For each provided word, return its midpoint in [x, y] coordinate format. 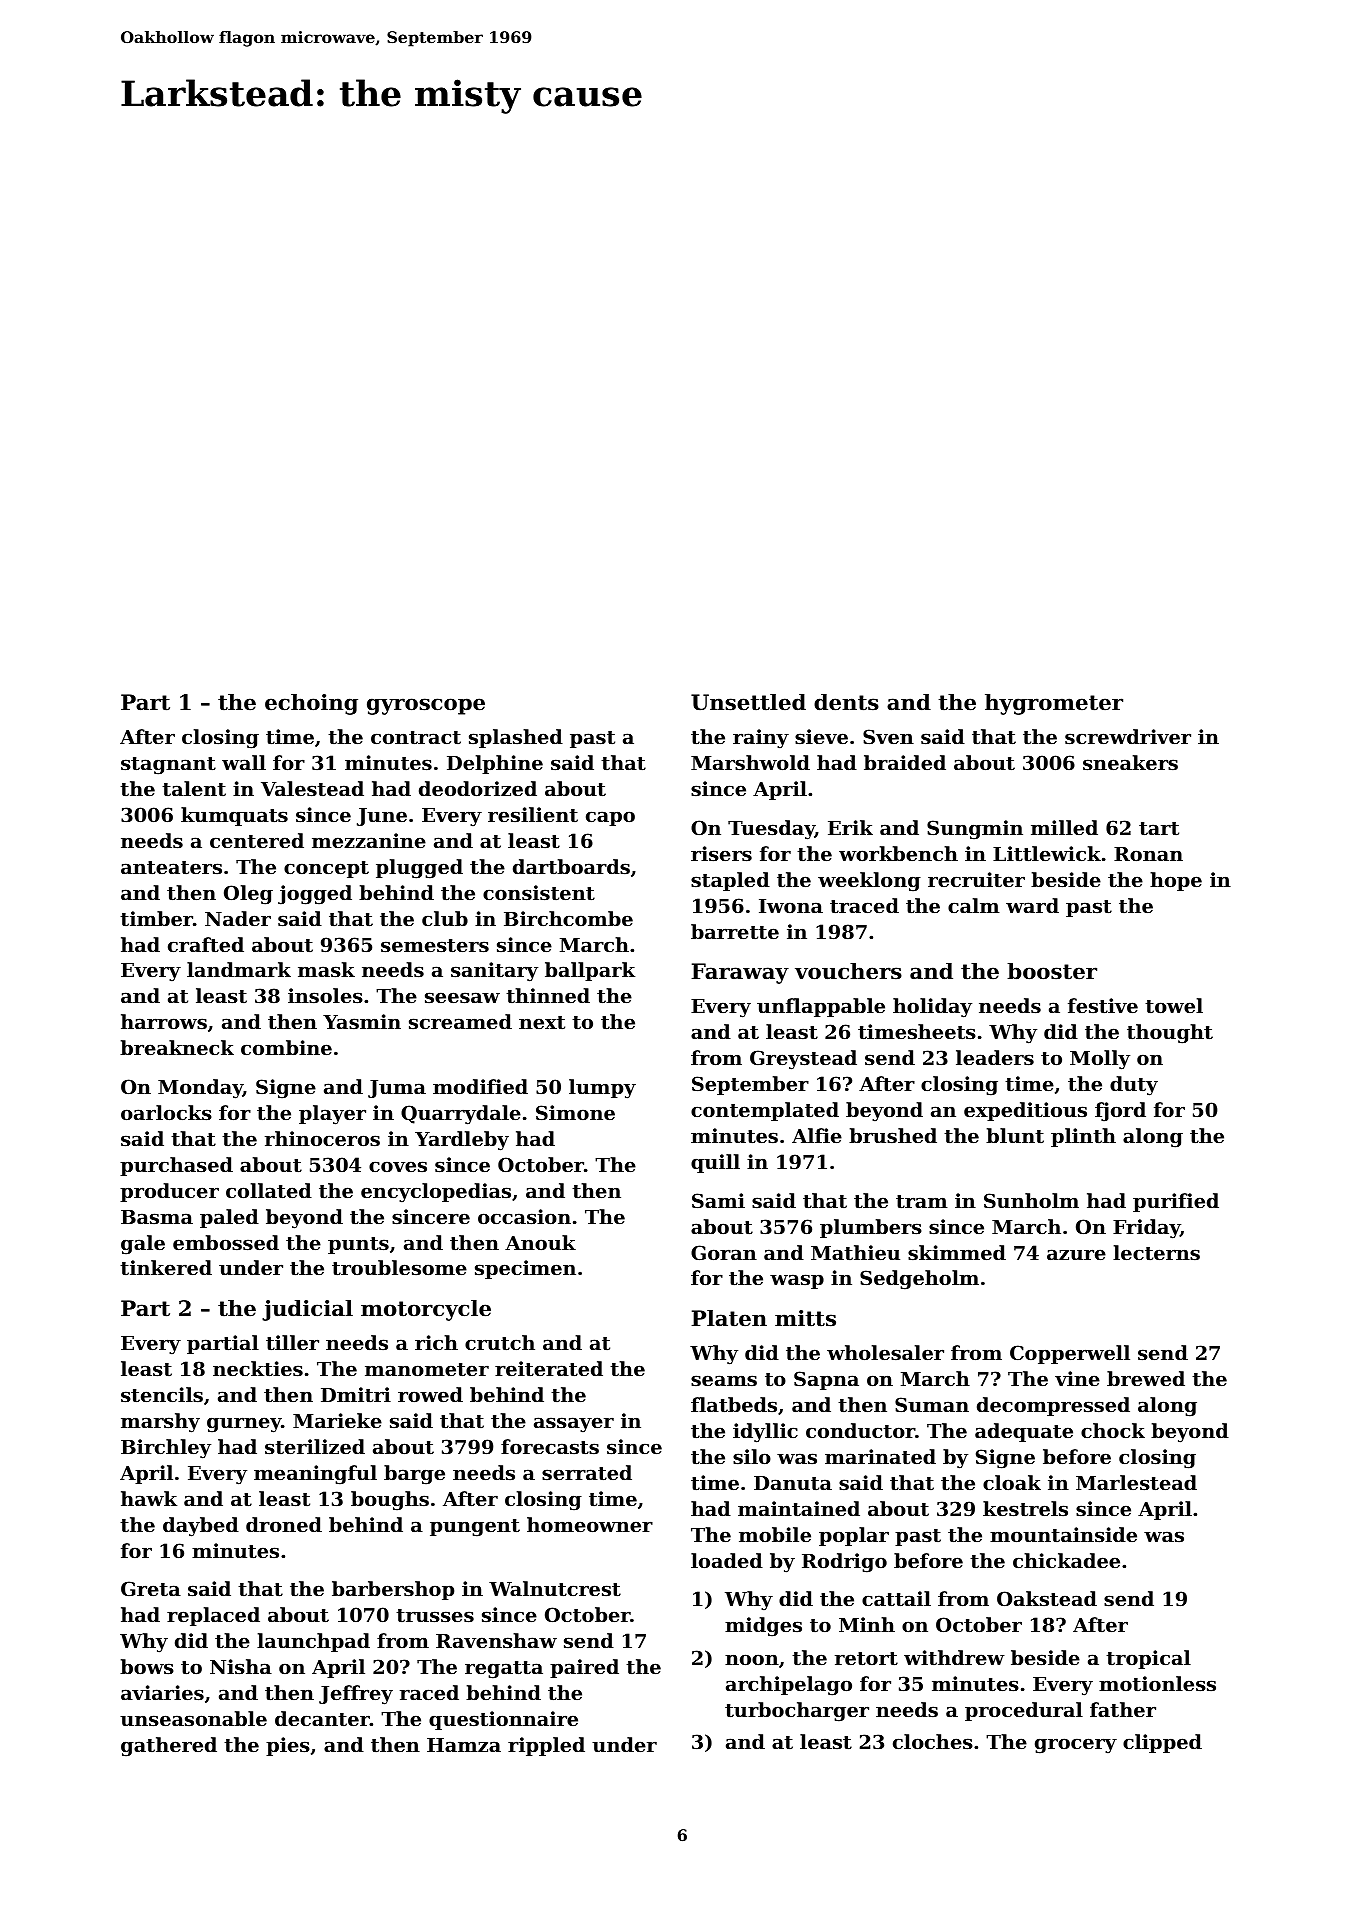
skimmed [957, 1252]
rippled [546, 1746]
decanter [322, 1719]
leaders [995, 1058]
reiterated [549, 1369]
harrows [164, 1021]
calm [974, 905]
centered [257, 841]
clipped [1162, 1743]
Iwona [791, 906]
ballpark [590, 971]
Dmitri [356, 1394]
